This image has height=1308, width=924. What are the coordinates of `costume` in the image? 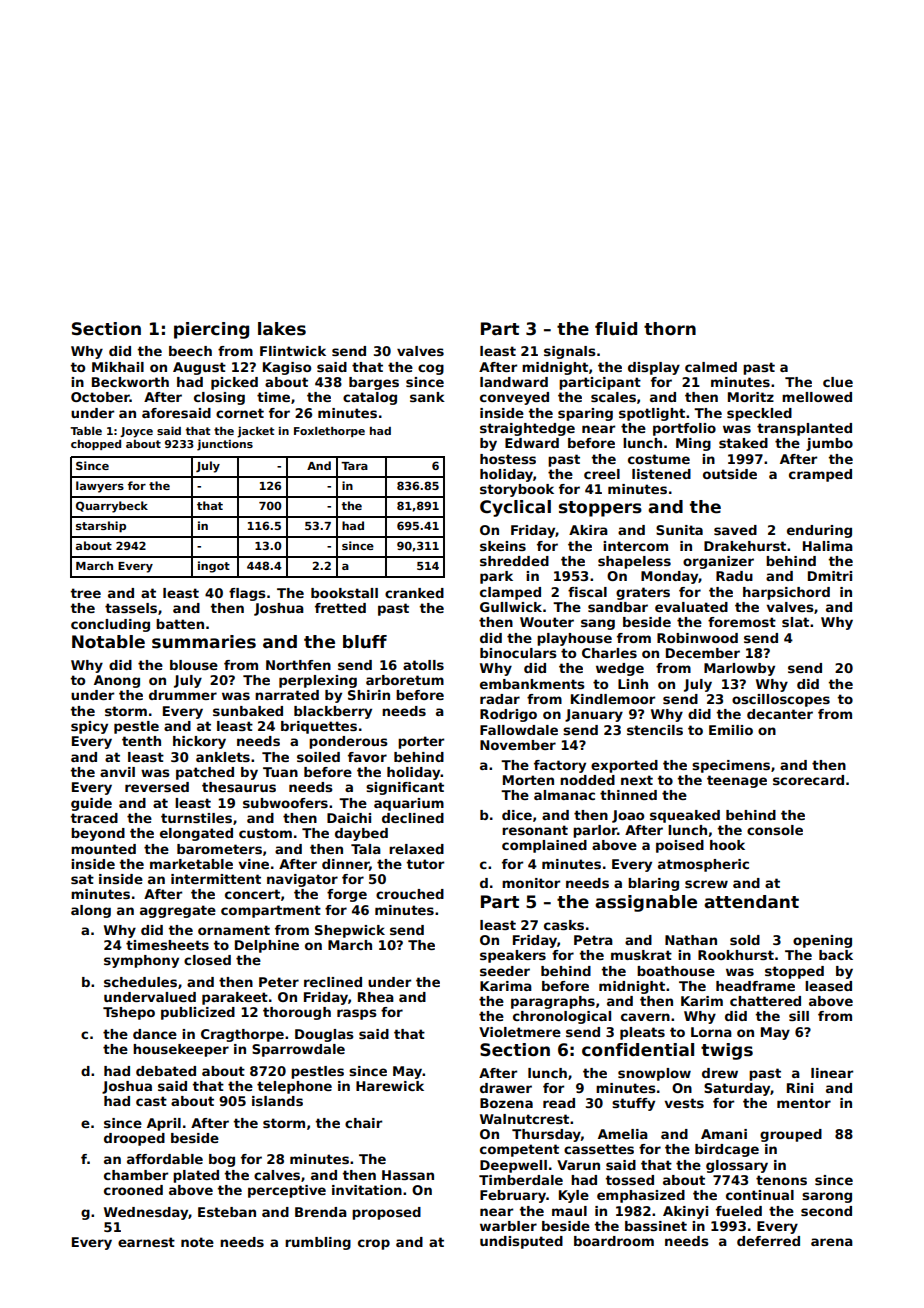 It's located at (659, 459).
